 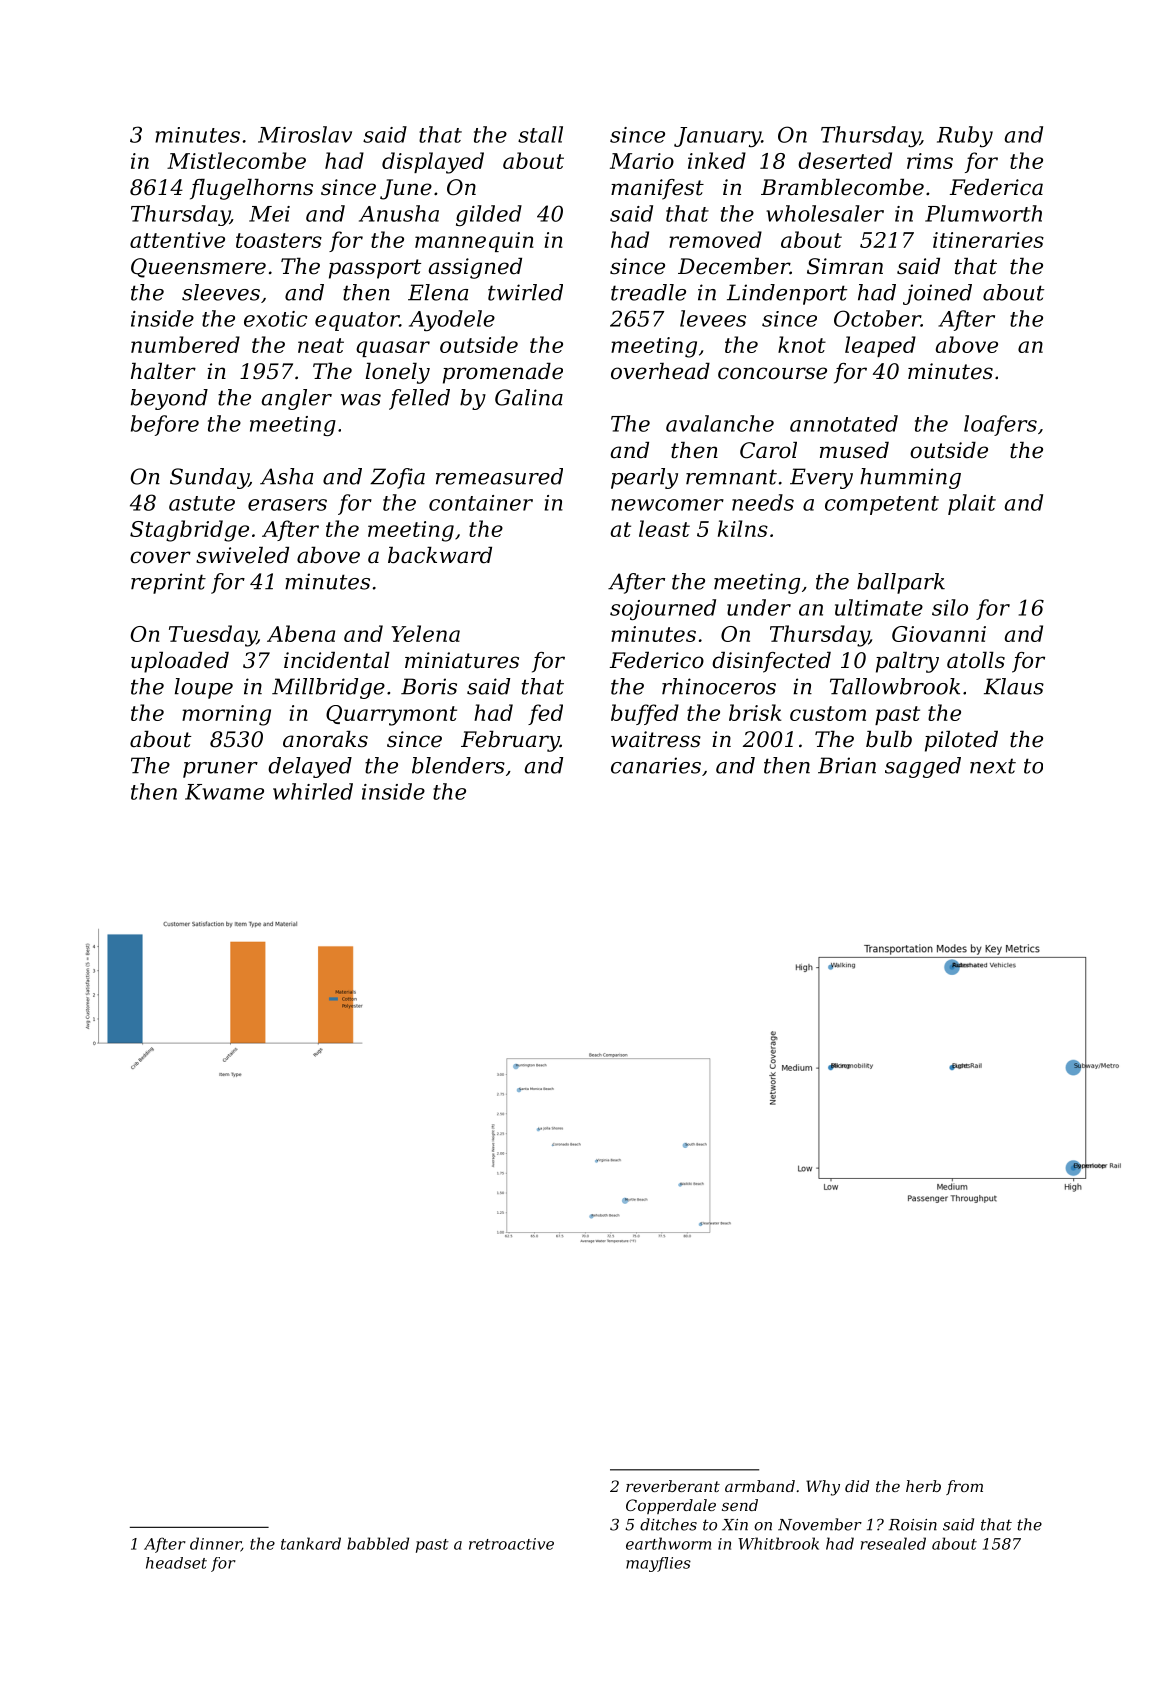 I want to click on Miroslav, so click(x=305, y=134).
